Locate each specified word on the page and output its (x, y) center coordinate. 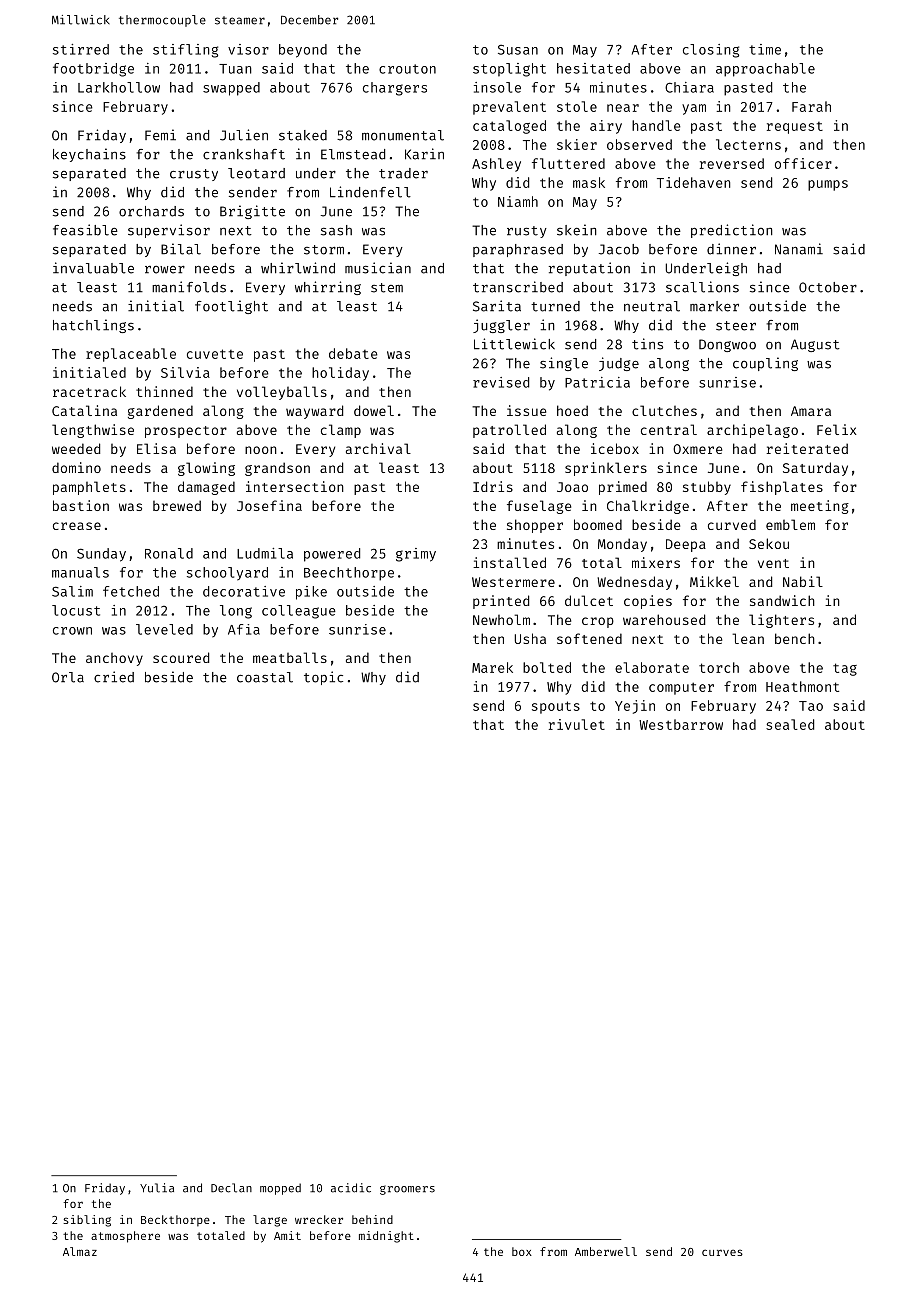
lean (748, 638)
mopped (280, 1189)
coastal (265, 677)
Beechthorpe (349, 574)
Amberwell (606, 1251)
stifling (185, 51)
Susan (518, 49)
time (765, 49)
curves (722, 1252)
